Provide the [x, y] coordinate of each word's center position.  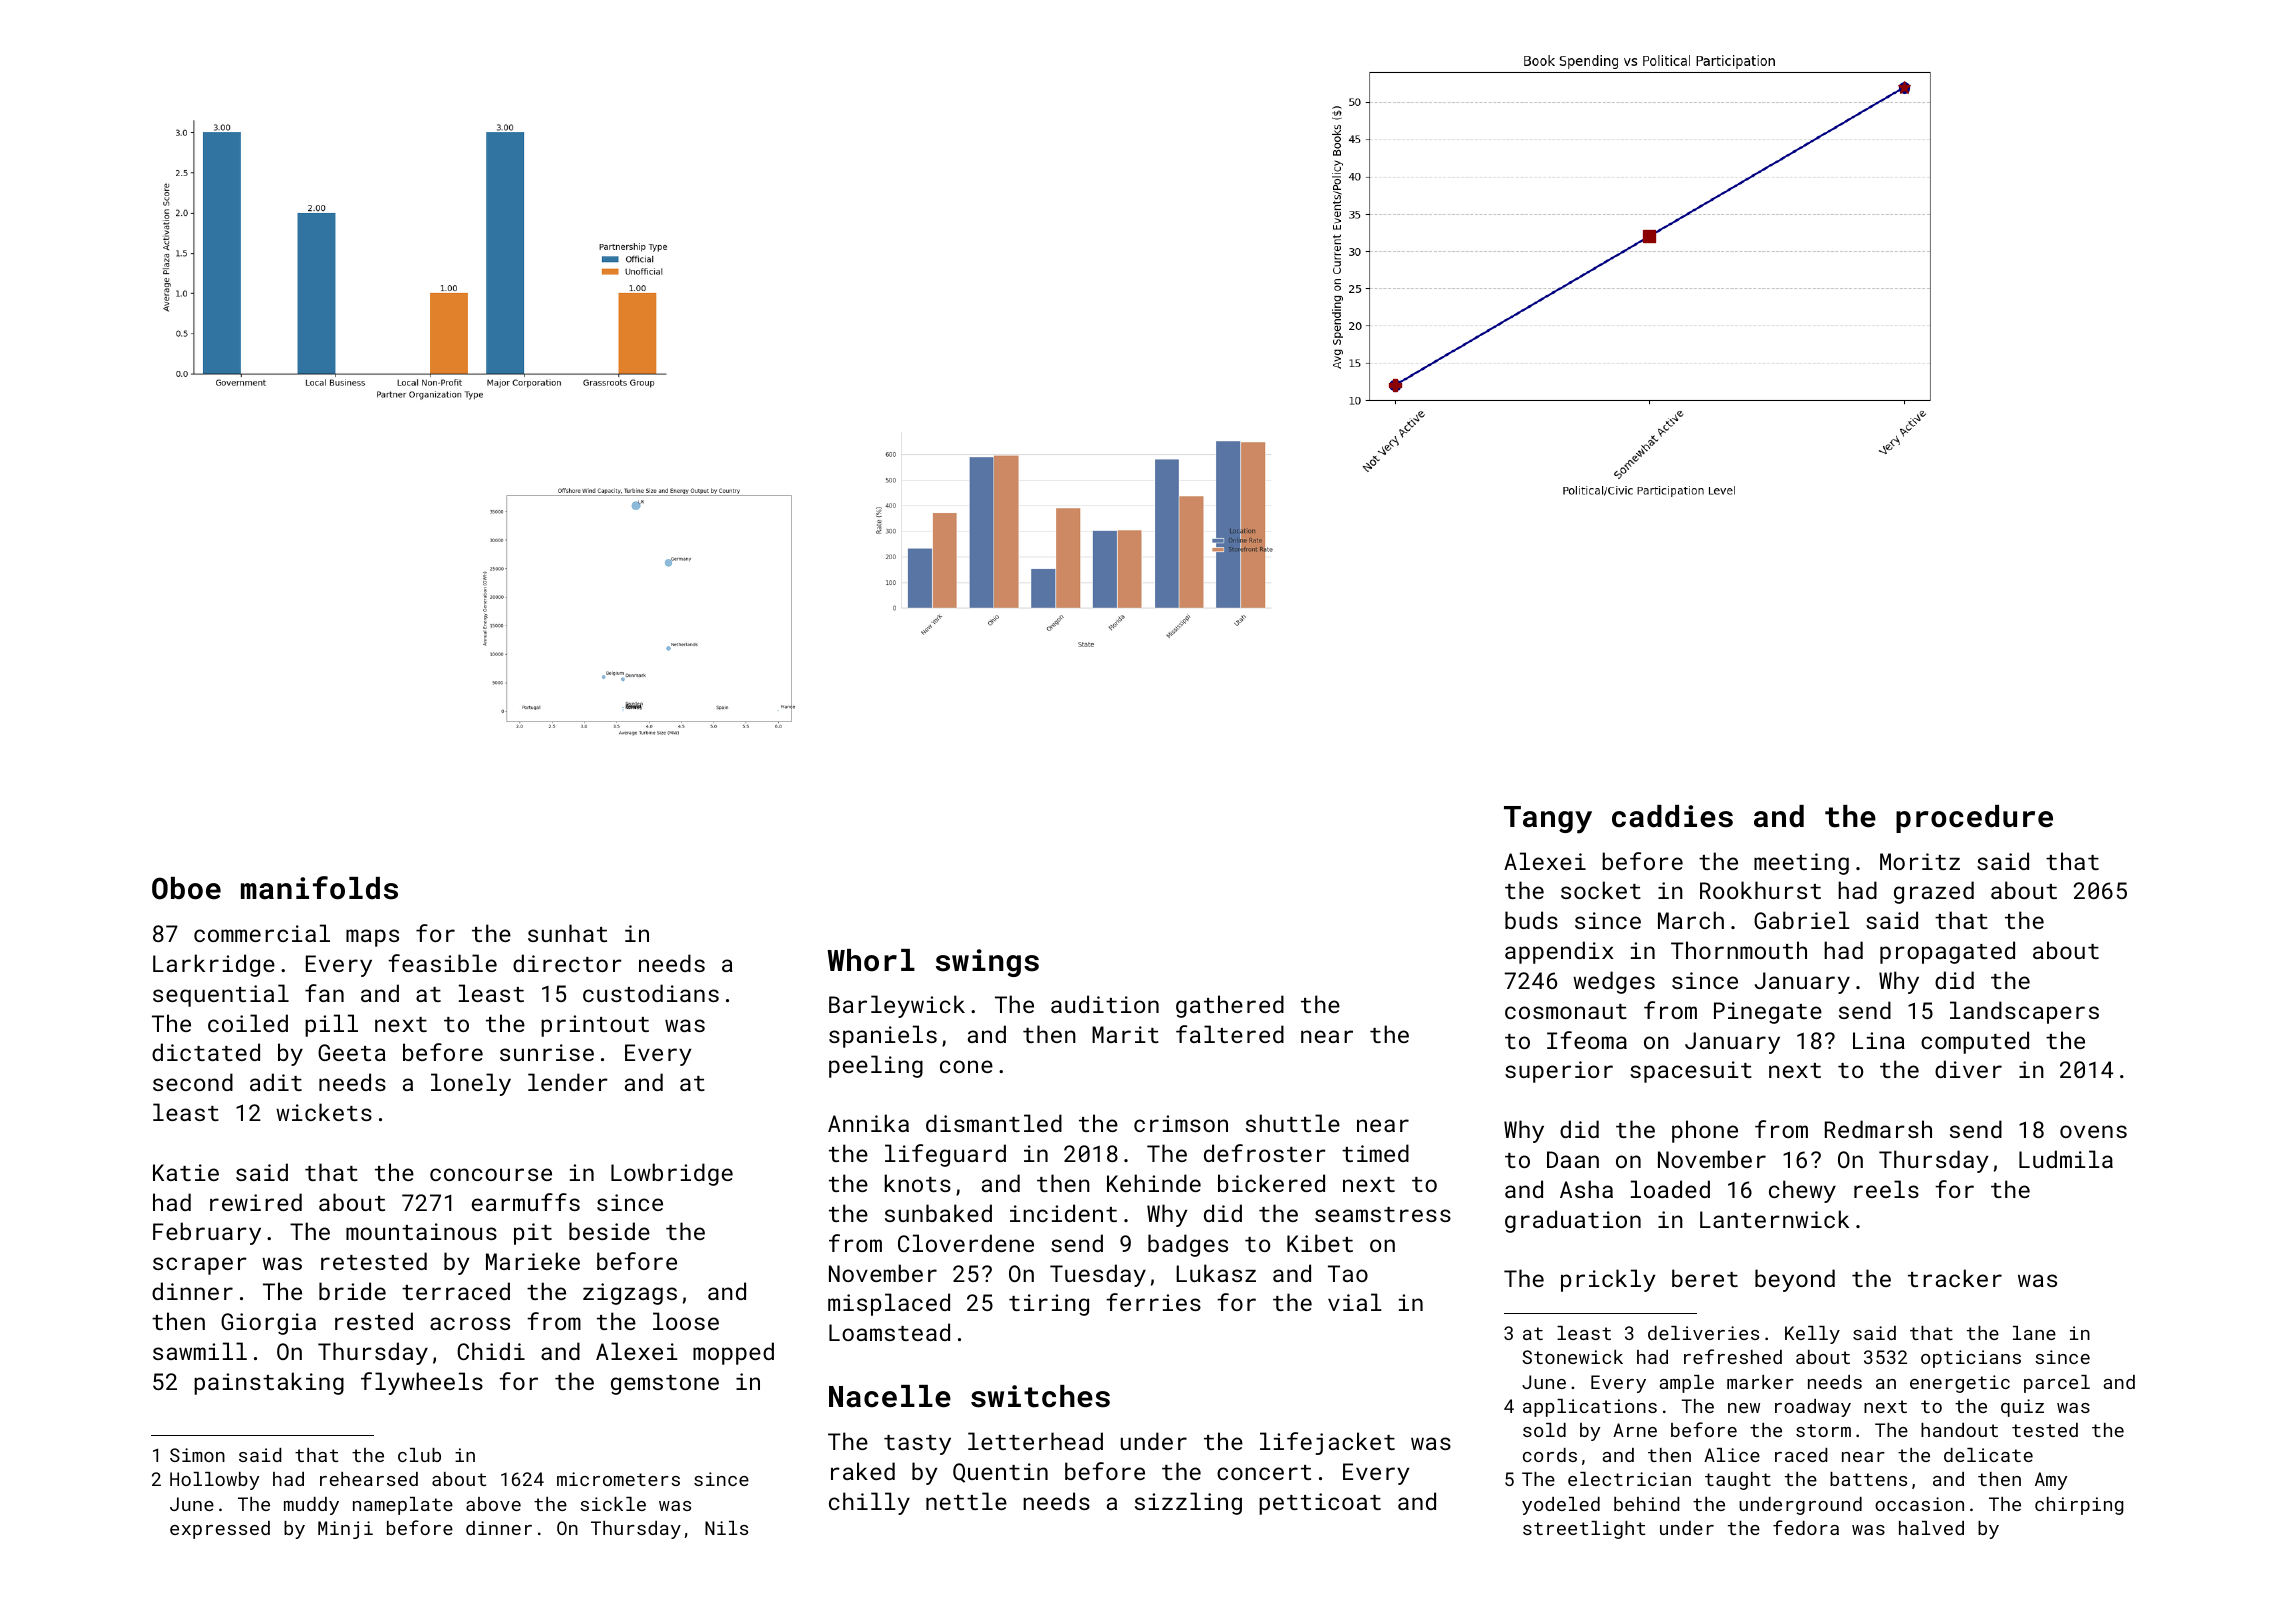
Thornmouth [1739, 950]
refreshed [1733, 1356]
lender [568, 1082]
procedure [1974, 819]
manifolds [319, 888]
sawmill [200, 1351]
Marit [1125, 1034]
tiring [1049, 1305]
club [419, 1455]
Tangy [1548, 820]
